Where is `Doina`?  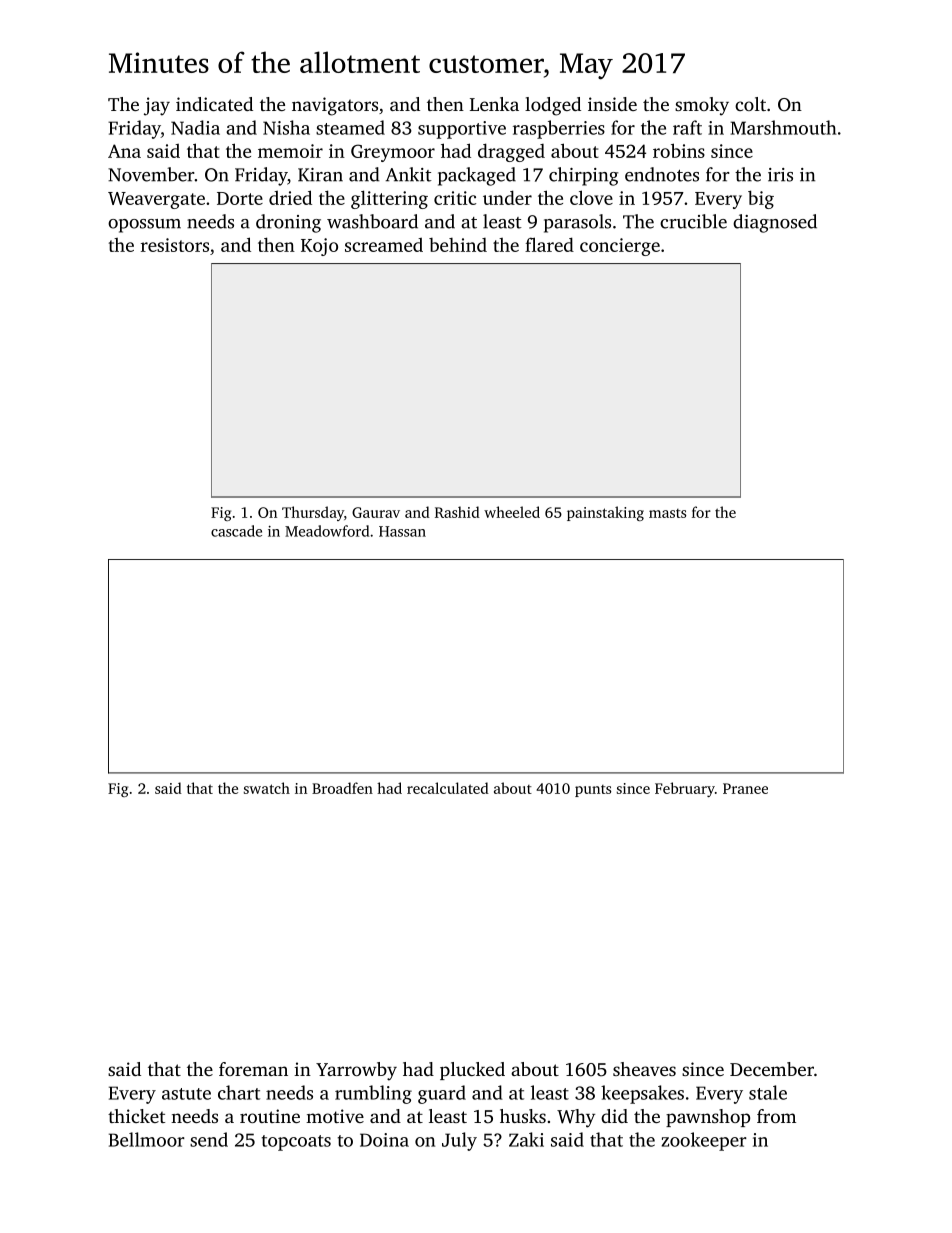
Doina is located at coordinates (384, 1140).
